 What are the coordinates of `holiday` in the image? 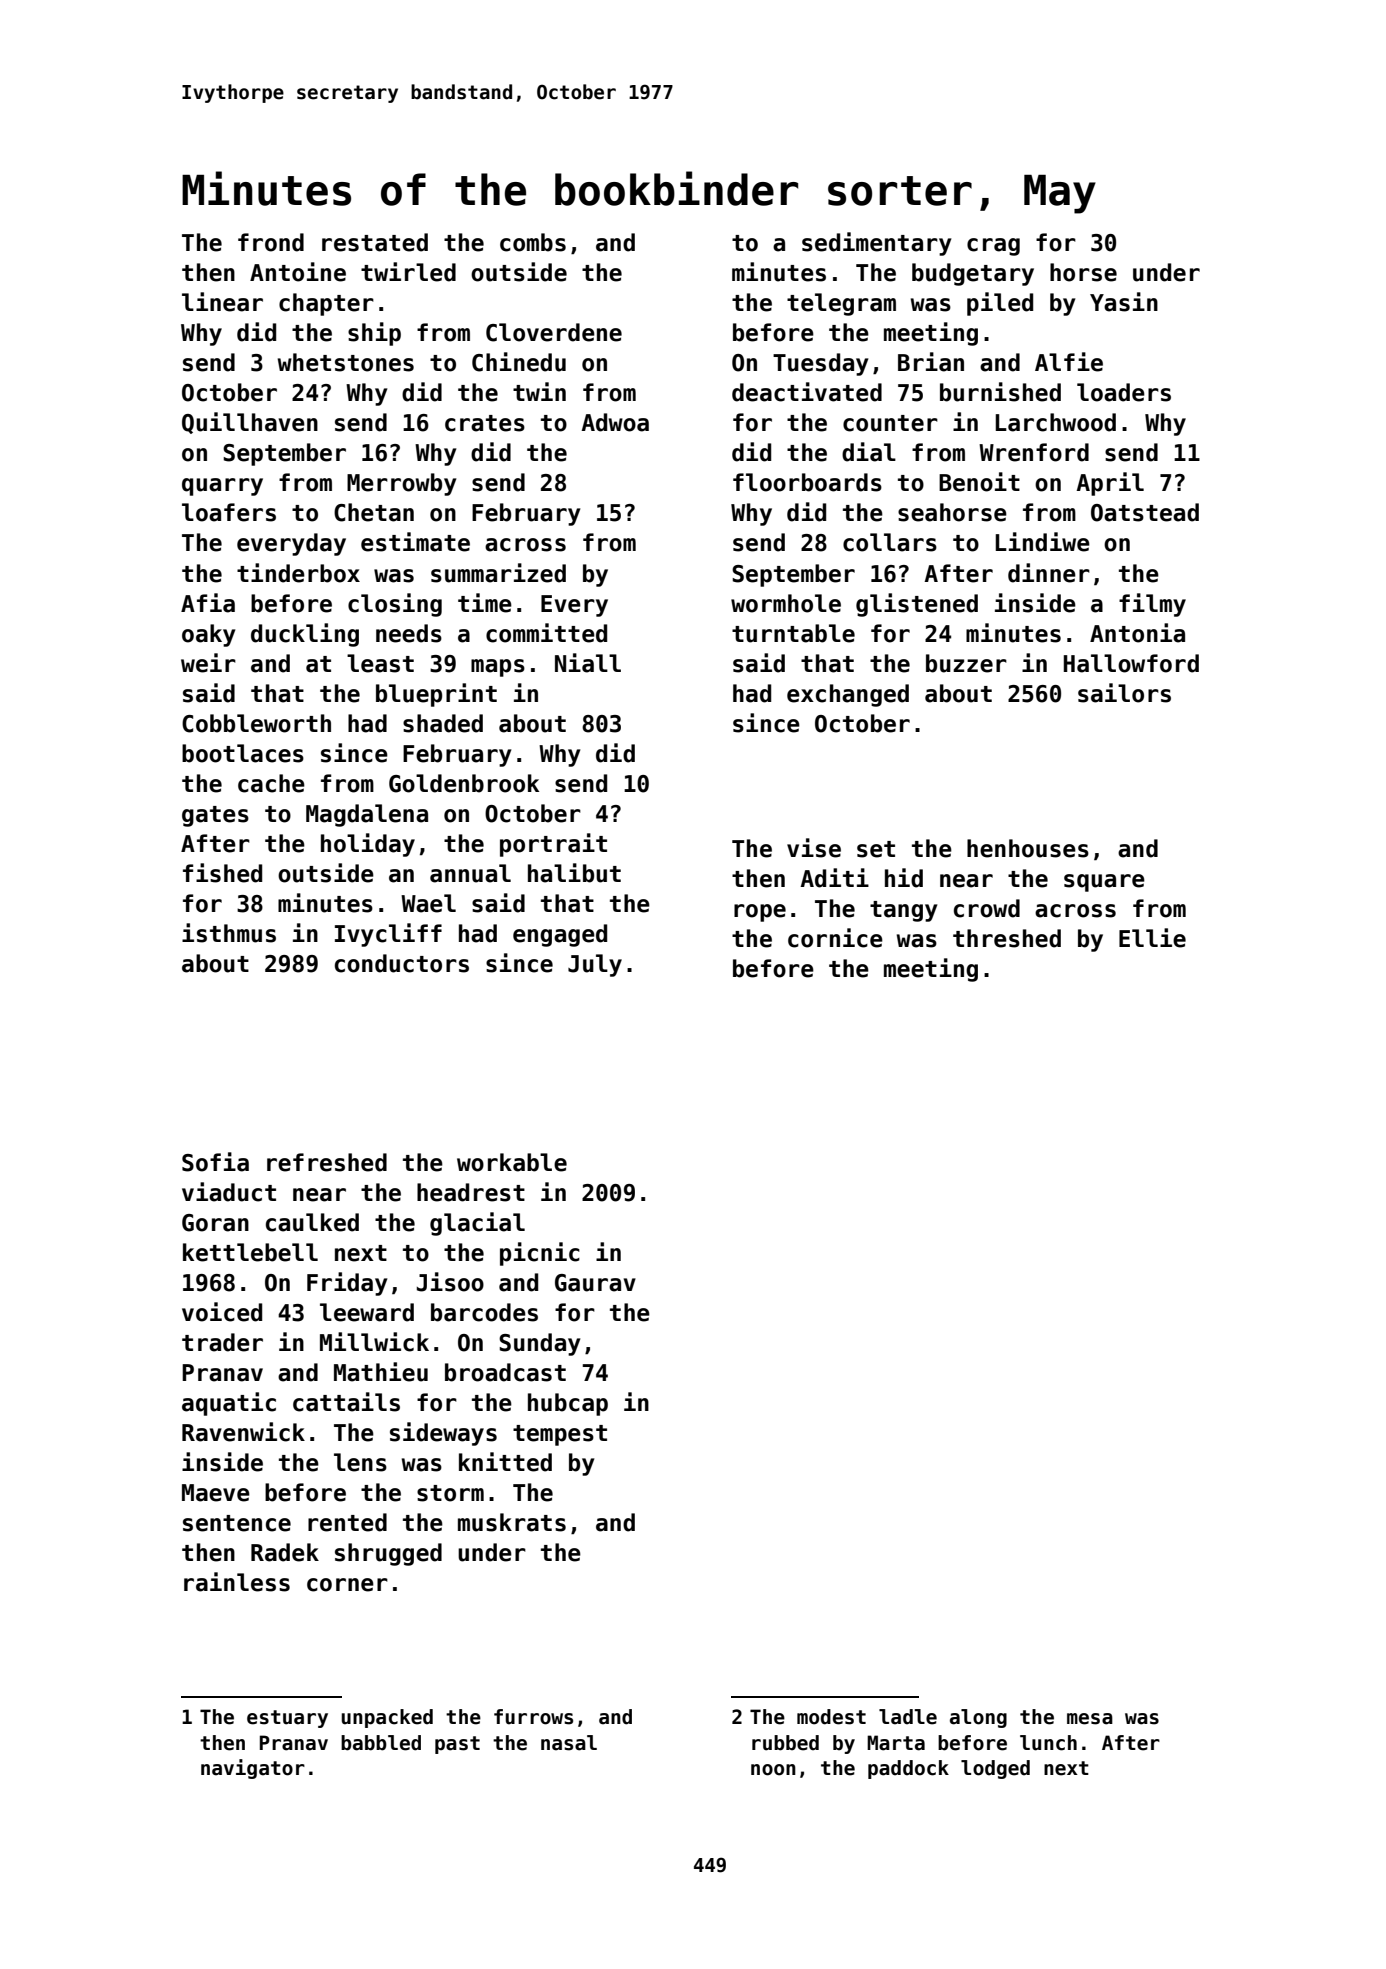 It's located at (368, 845).
